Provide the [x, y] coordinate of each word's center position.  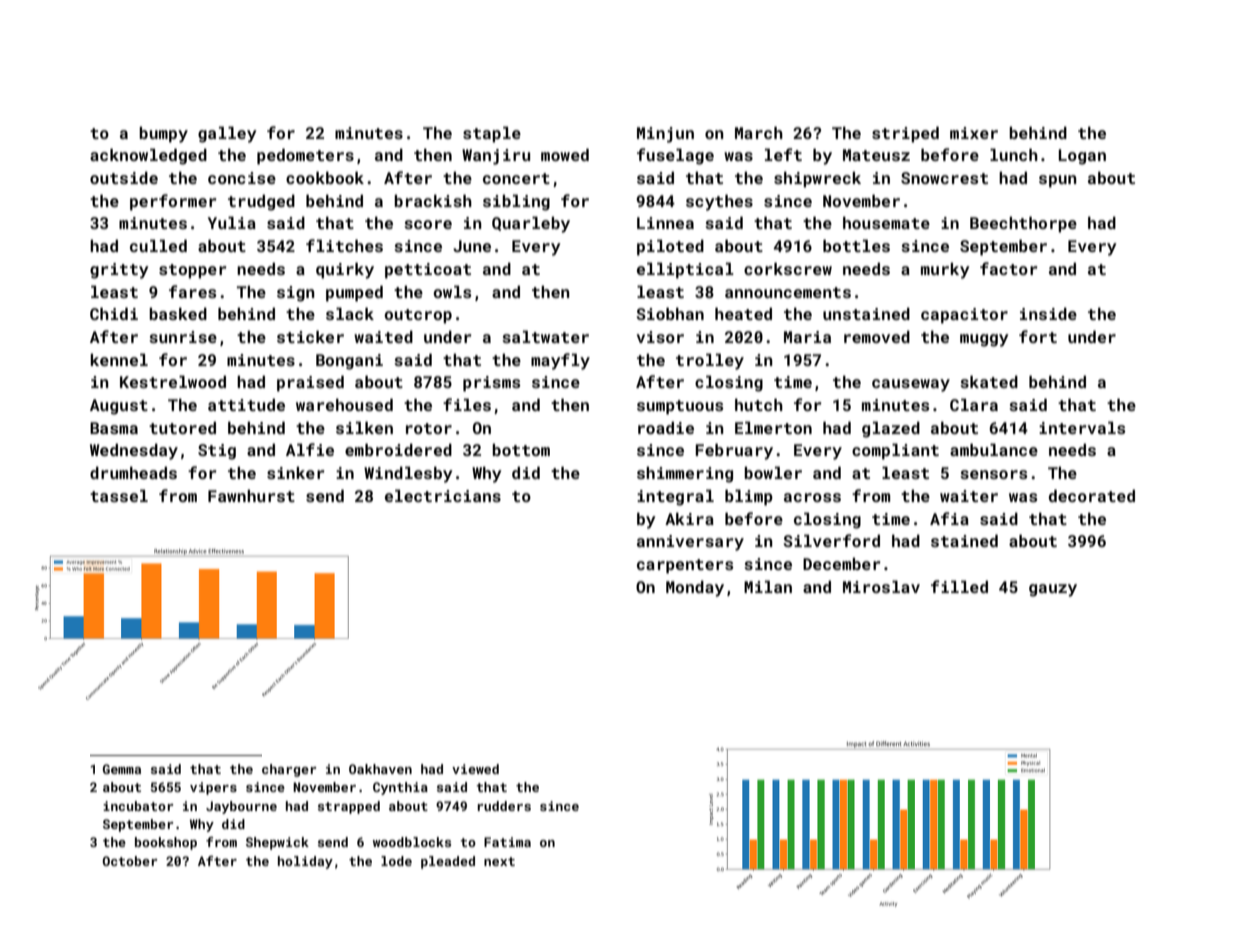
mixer [974, 133]
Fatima [507, 842]
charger [289, 770]
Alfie [310, 449]
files [467, 404]
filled [959, 586]
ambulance [994, 449]
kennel [119, 359]
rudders [504, 806]
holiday [305, 862]
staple [492, 134]
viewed [475, 769]
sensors [993, 474]
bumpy [163, 134]
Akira [689, 518]
